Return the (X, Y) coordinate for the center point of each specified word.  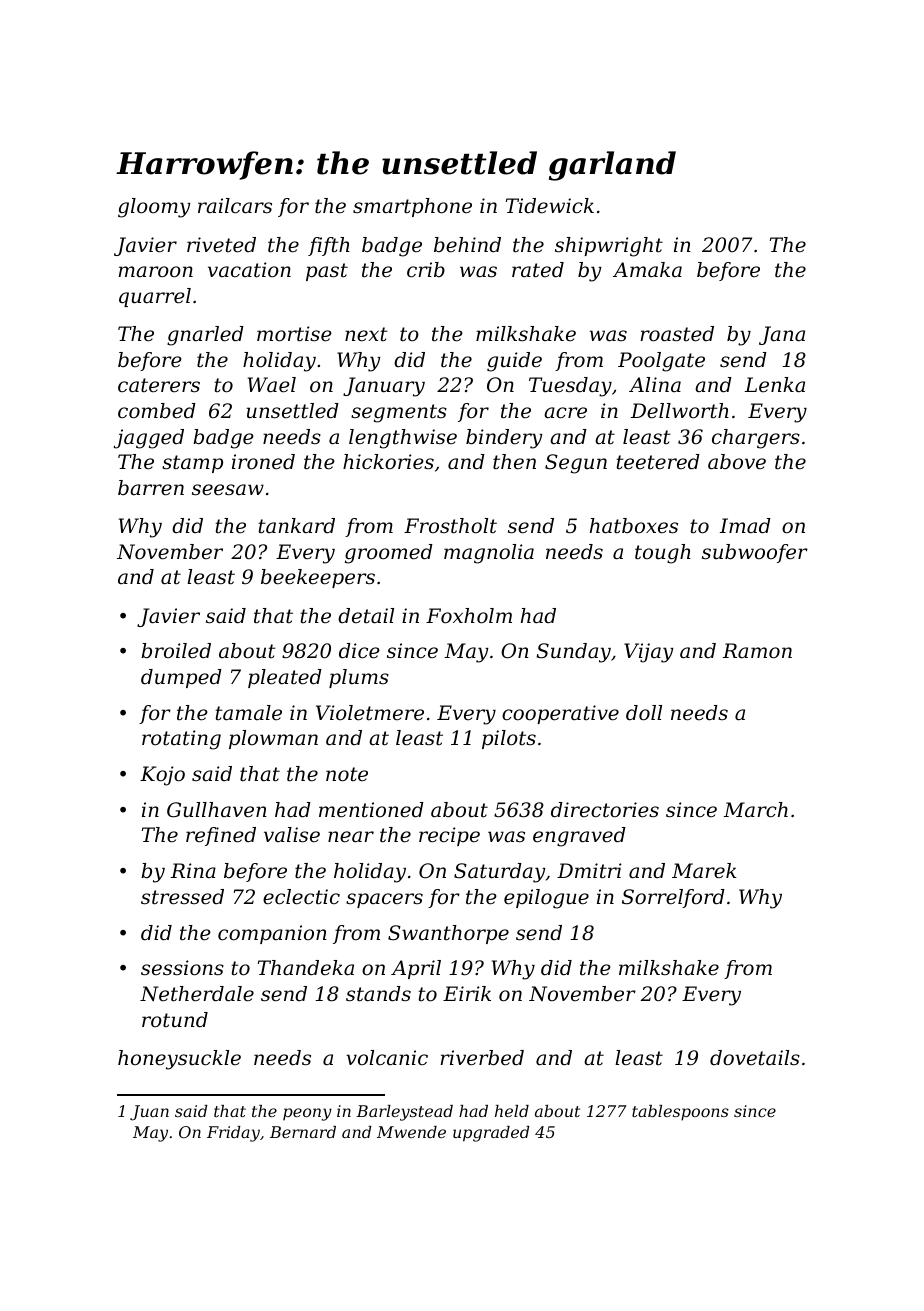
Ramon (757, 651)
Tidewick (550, 206)
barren (151, 488)
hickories (388, 462)
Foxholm (469, 616)
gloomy (154, 208)
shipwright (609, 247)
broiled (176, 651)
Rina (193, 870)
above (737, 462)
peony (307, 1114)
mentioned (371, 810)
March (756, 810)
